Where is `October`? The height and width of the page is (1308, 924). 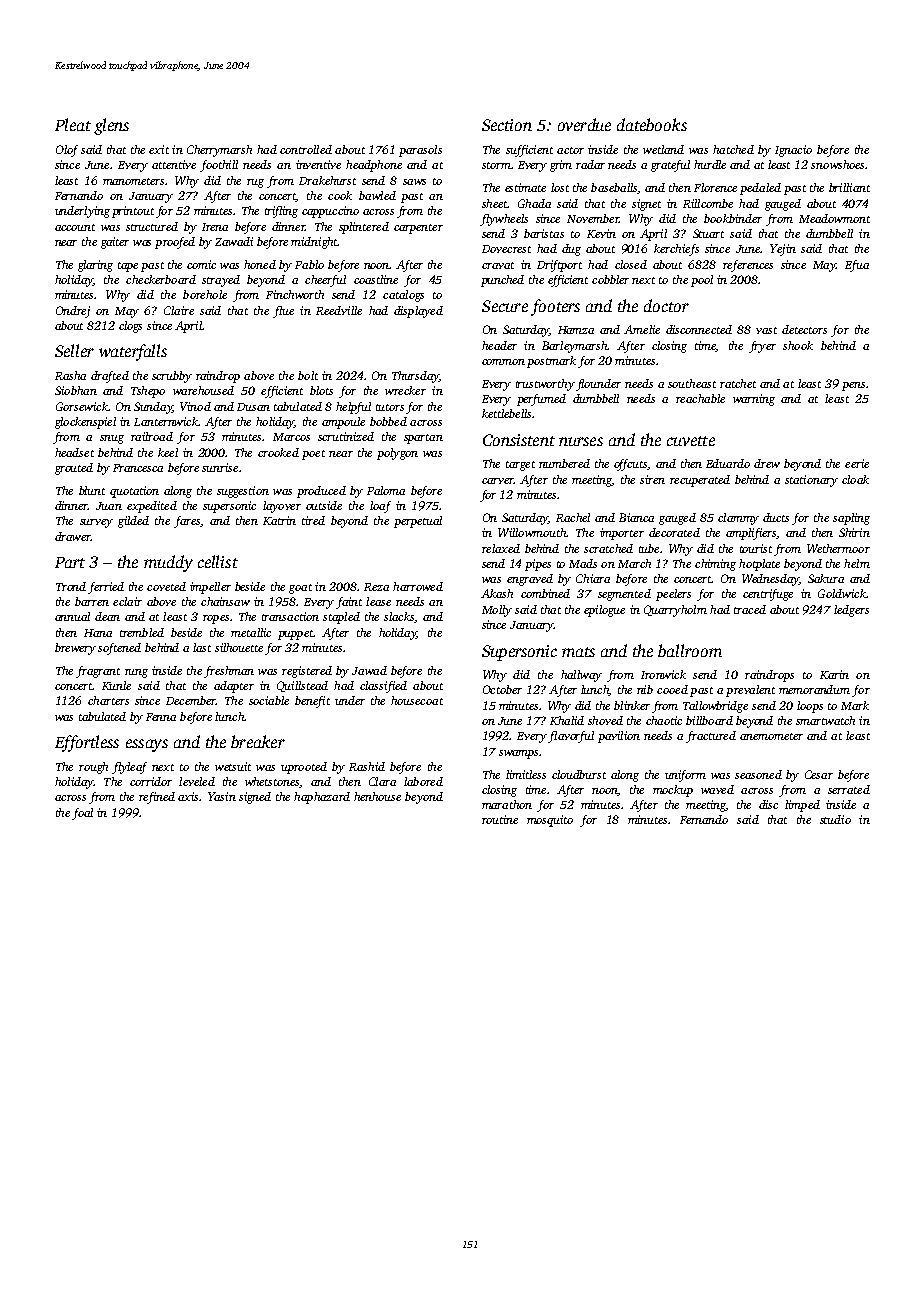 October is located at coordinates (502, 689).
